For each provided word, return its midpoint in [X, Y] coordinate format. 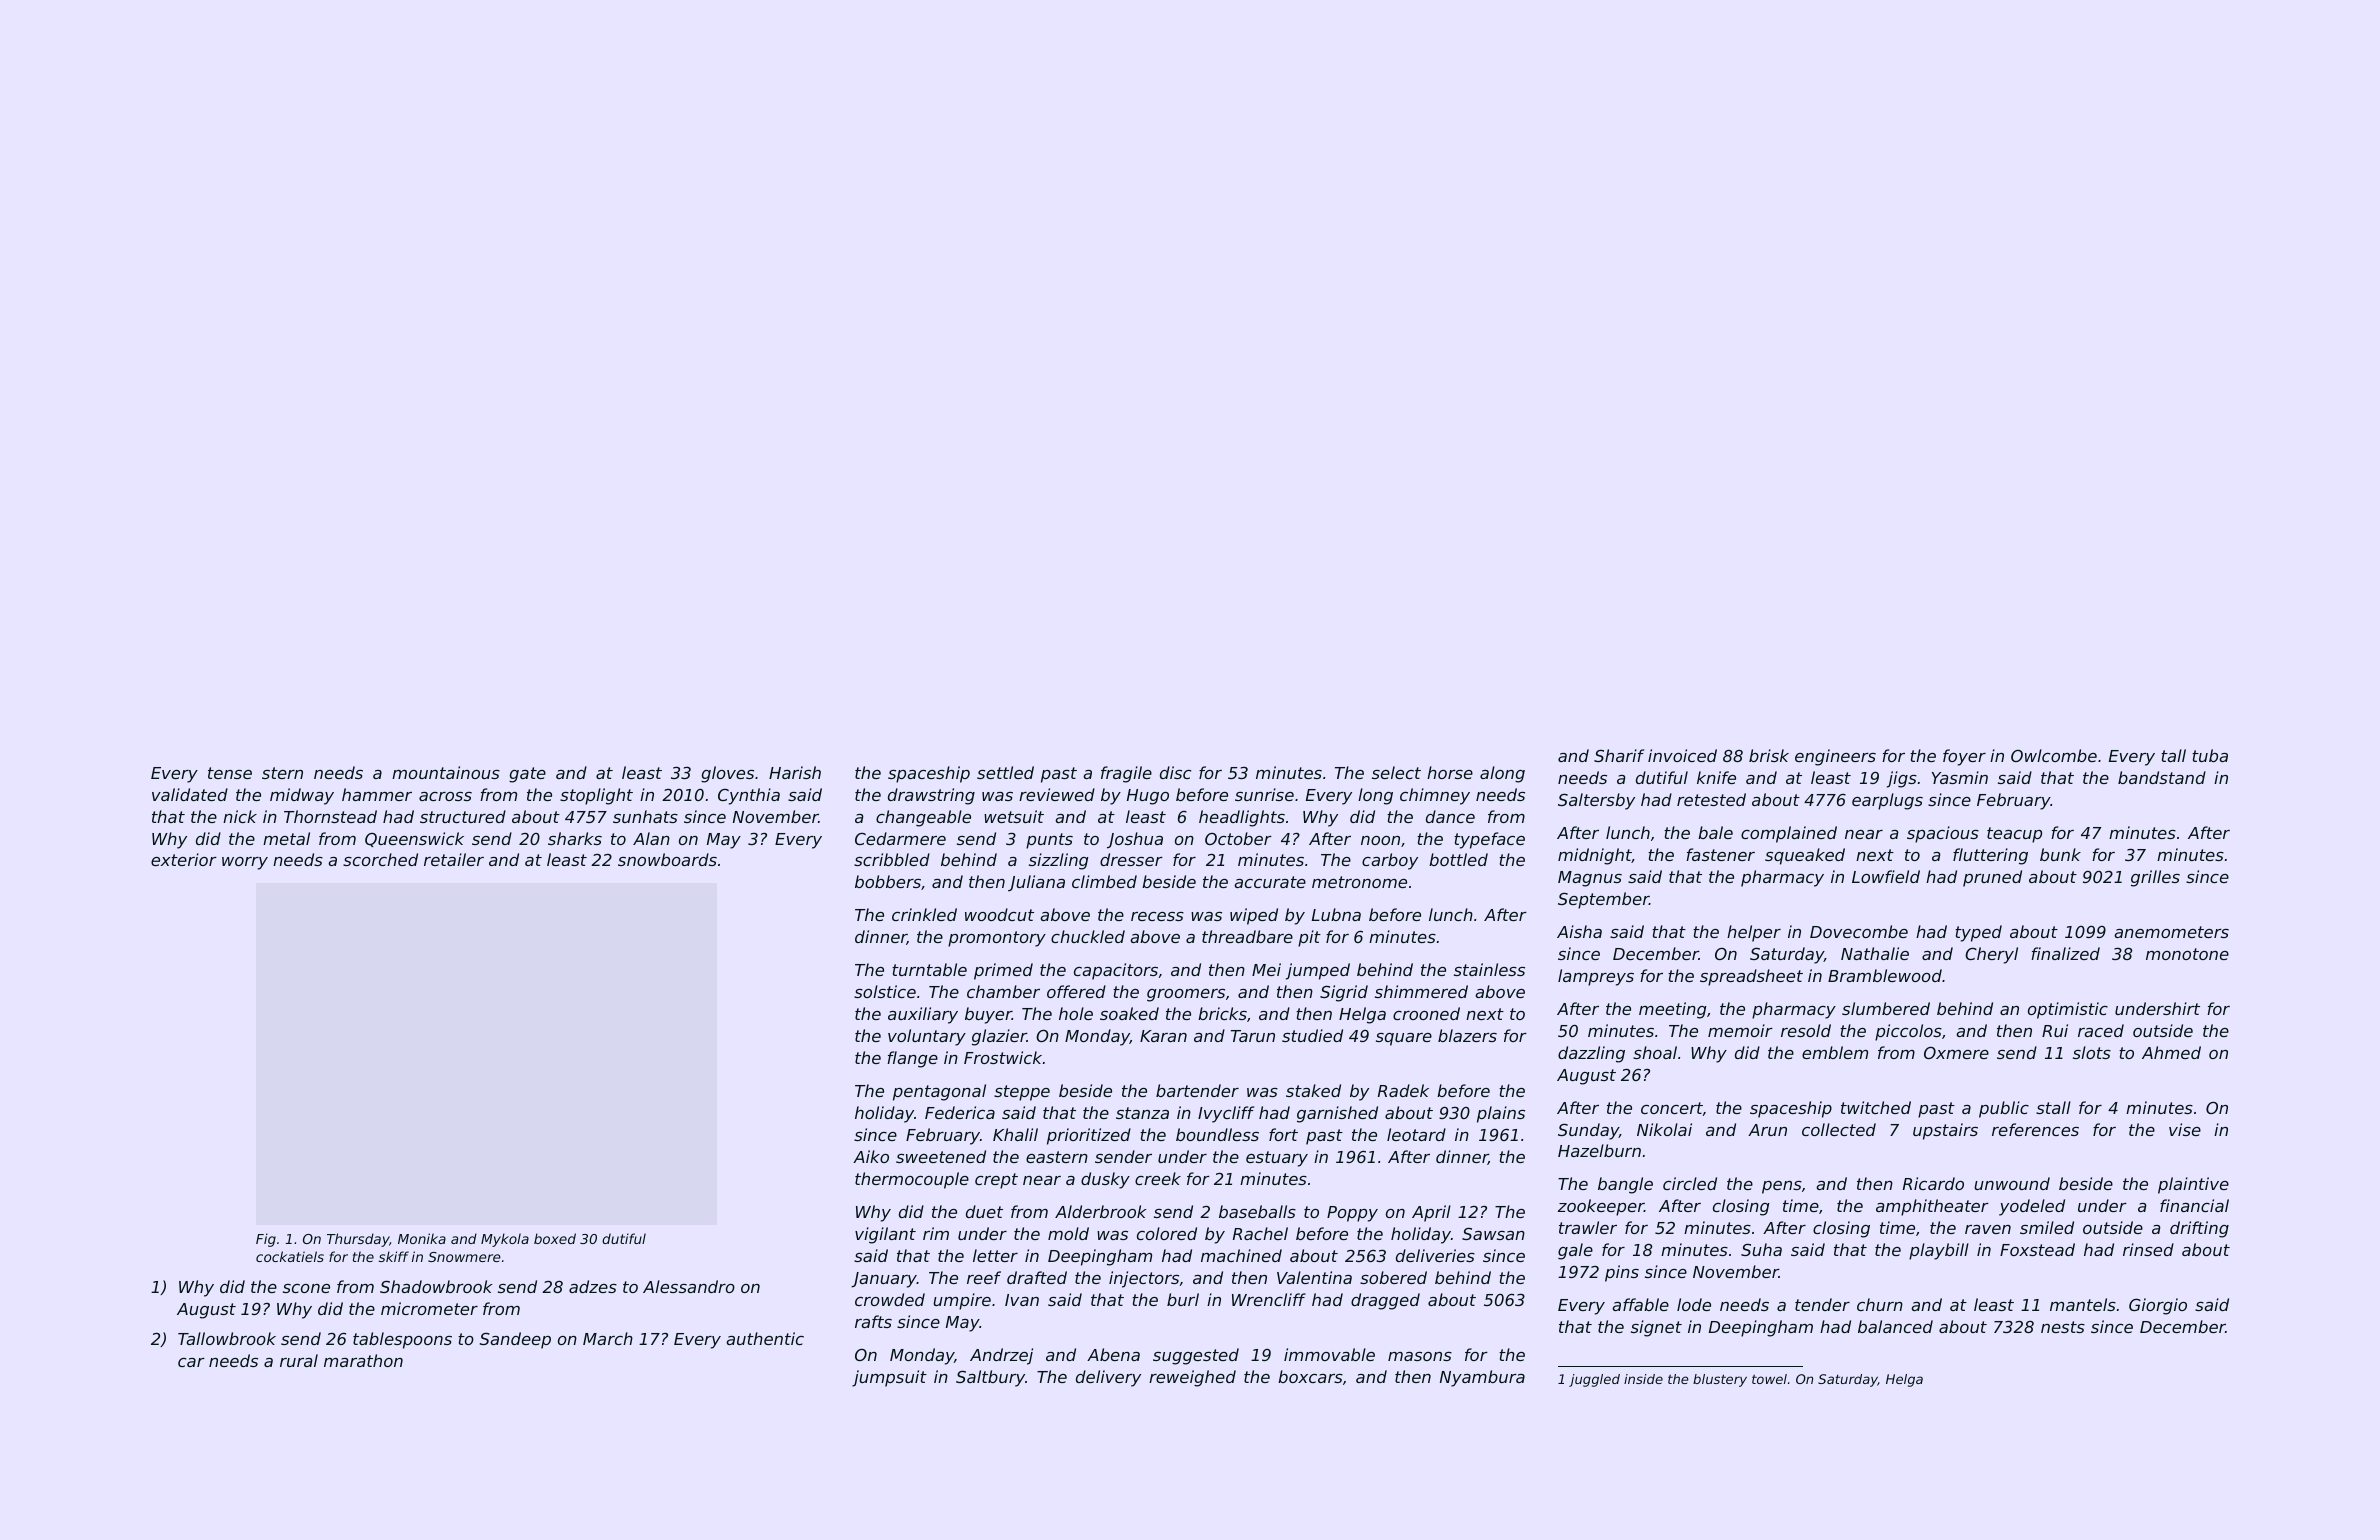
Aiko [871, 1156]
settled [1005, 772]
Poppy [1352, 1214]
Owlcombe [2054, 755]
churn [1880, 1304]
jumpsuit [889, 1378]
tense [230, 773]
